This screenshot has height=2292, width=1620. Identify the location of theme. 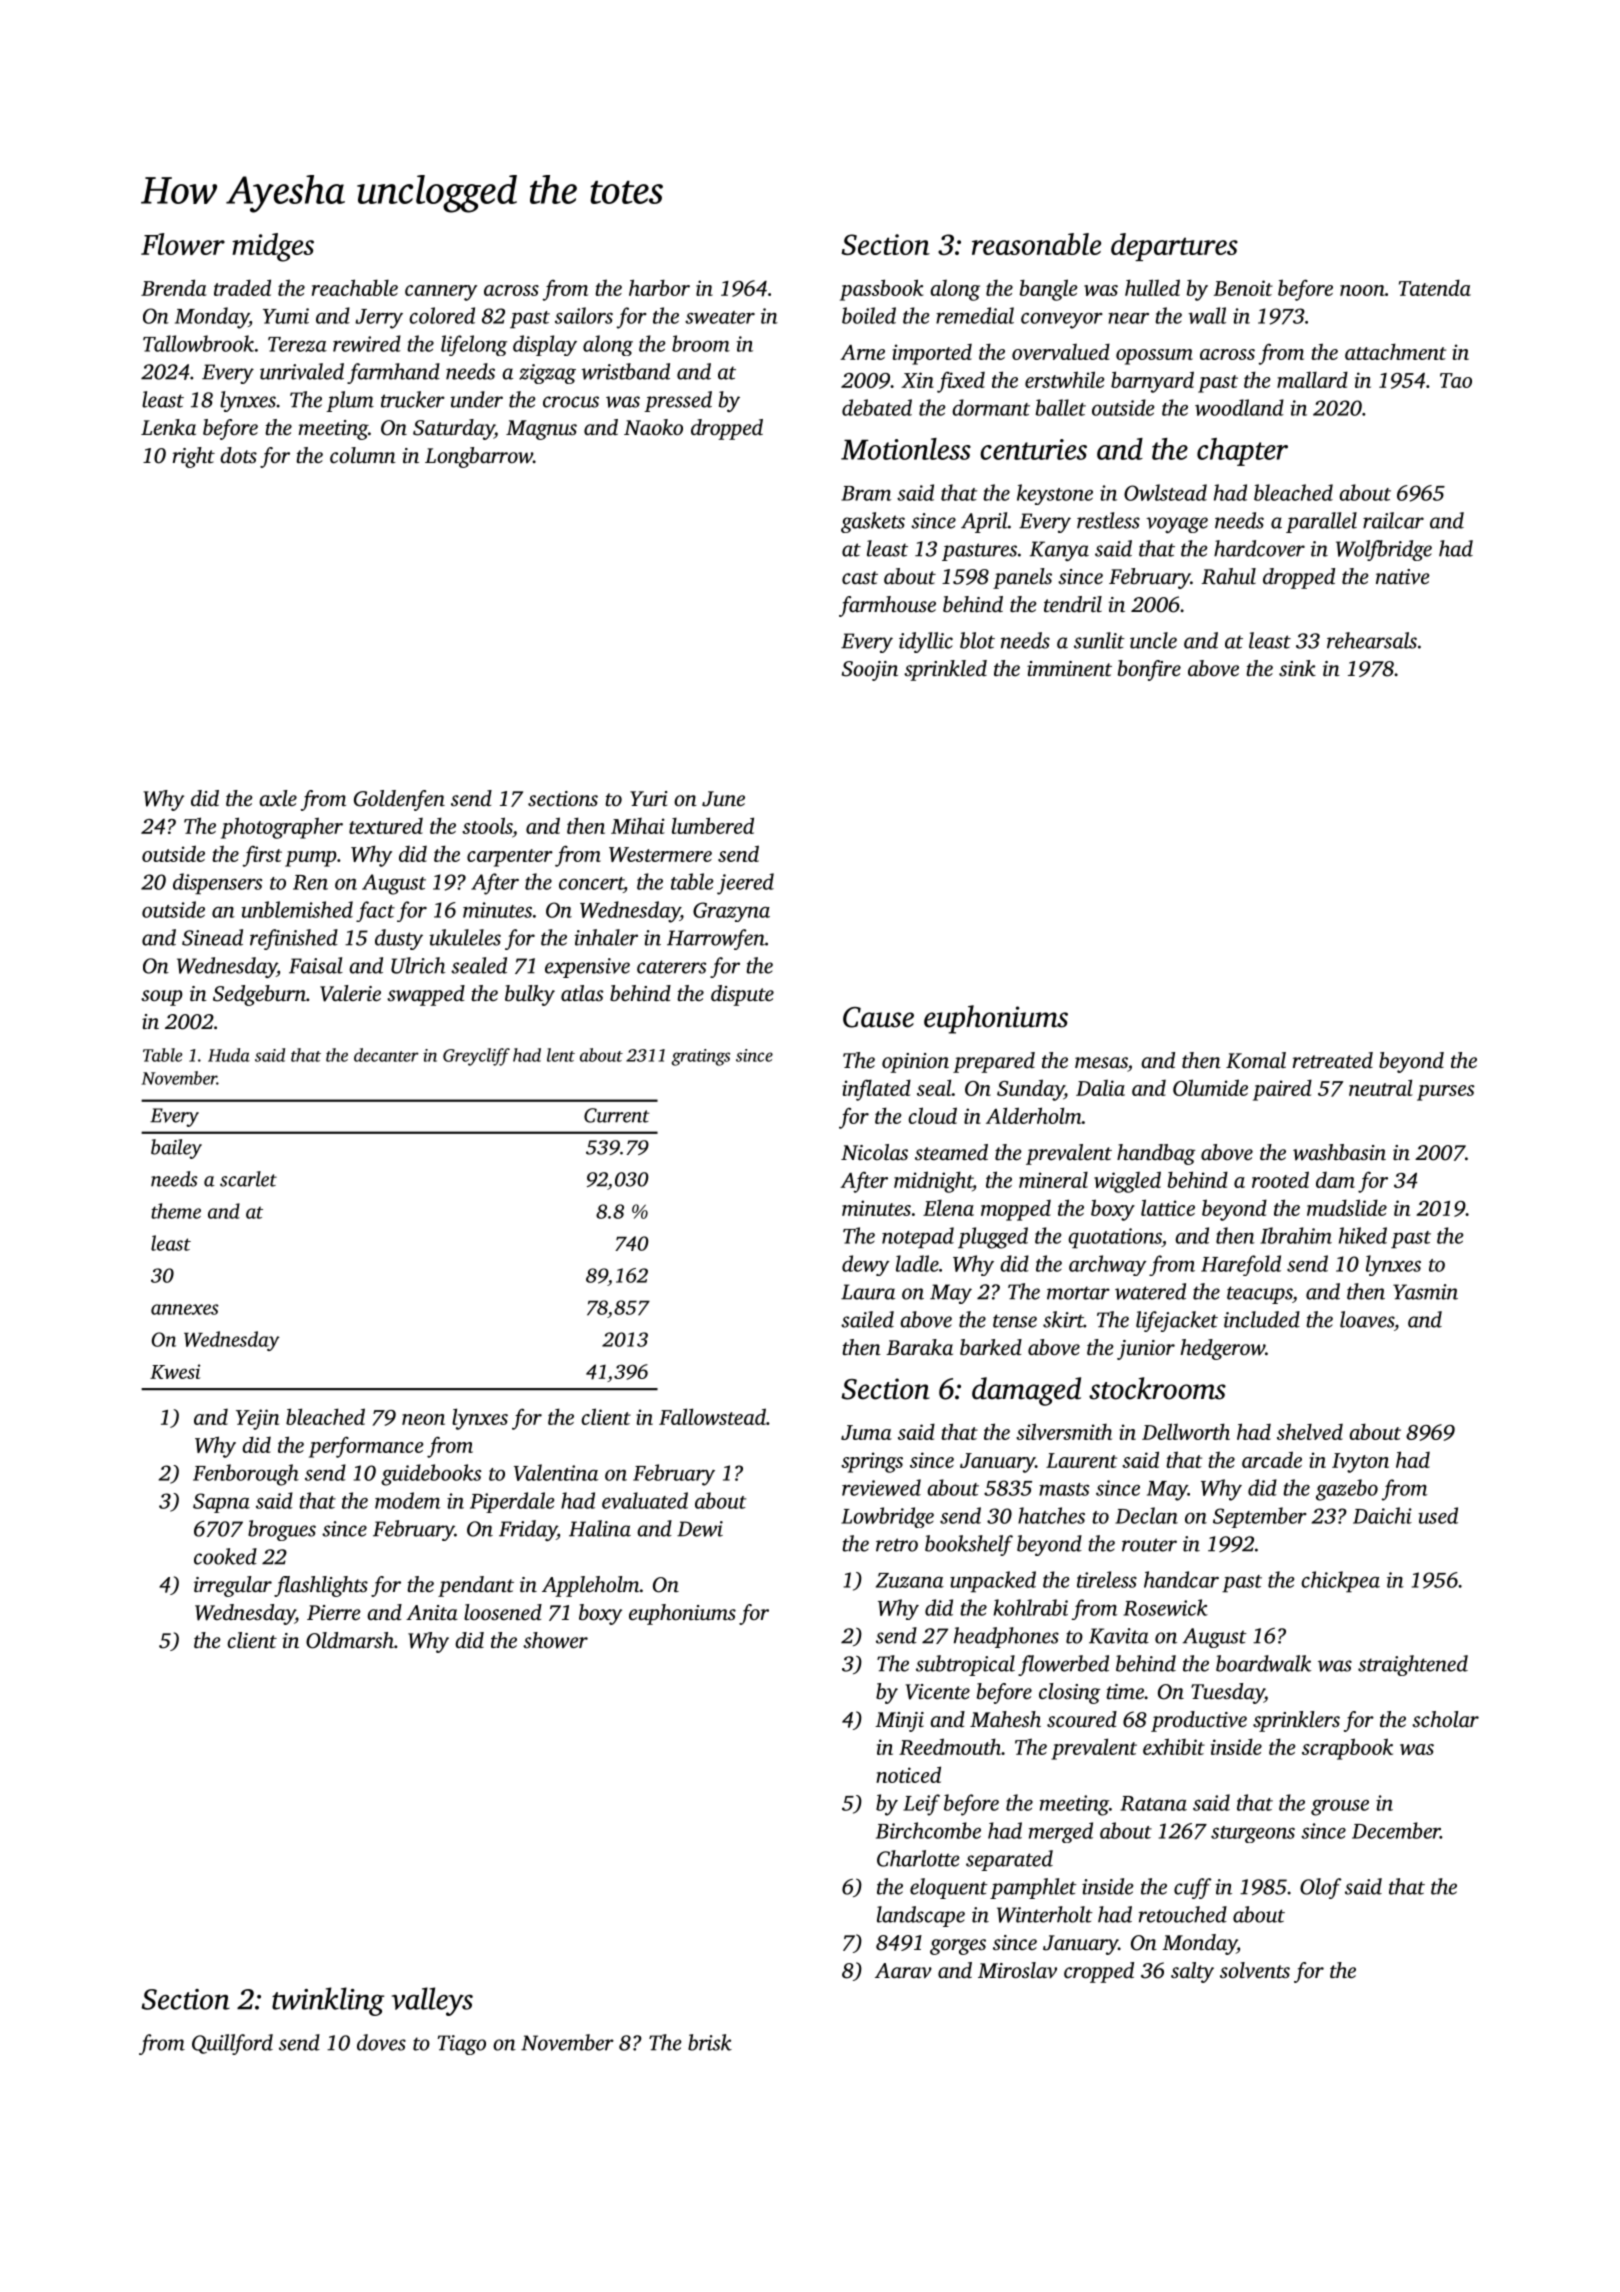
(176, 1211).
